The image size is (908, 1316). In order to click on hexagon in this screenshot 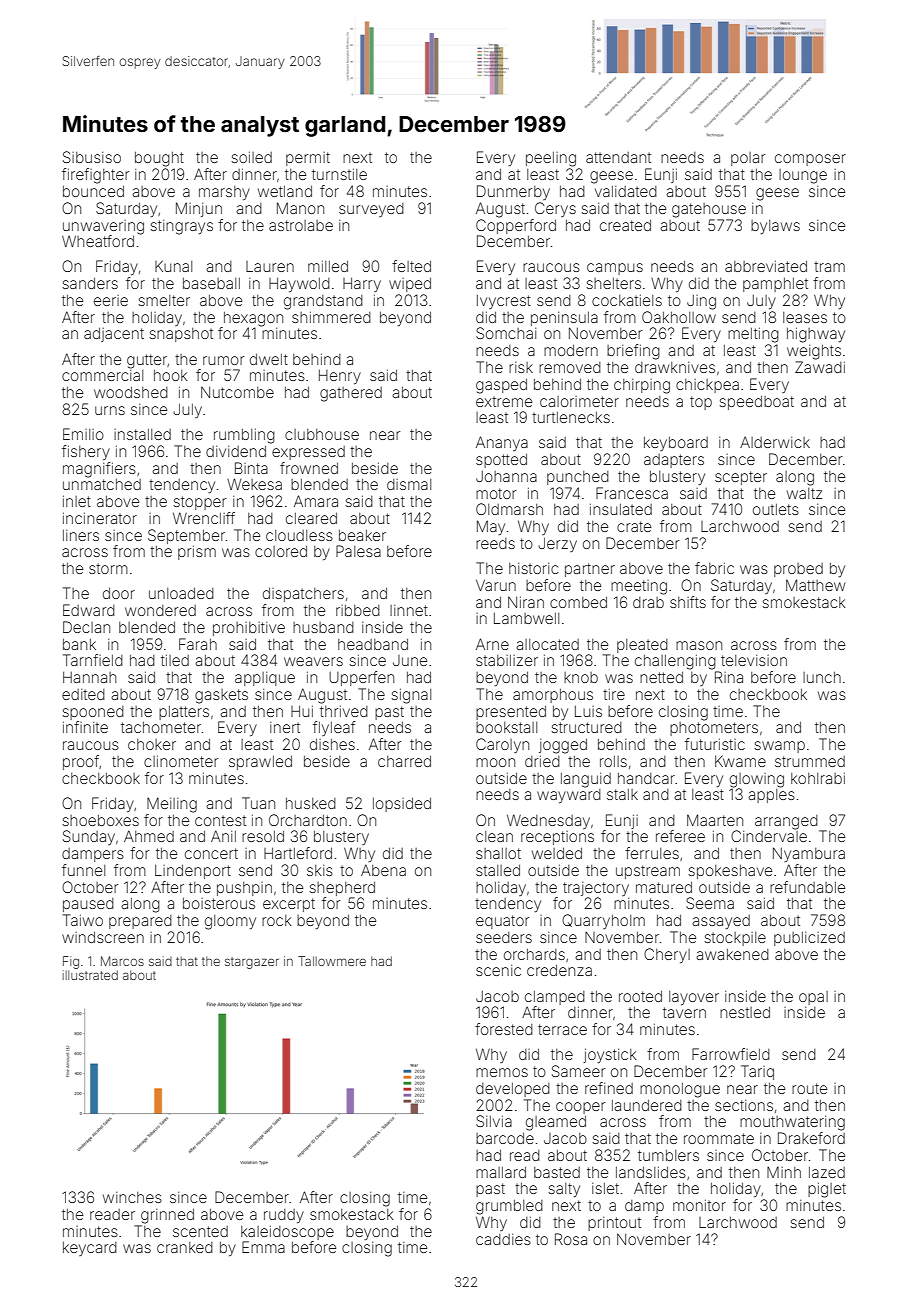, I will do `click(253, 319)`.
